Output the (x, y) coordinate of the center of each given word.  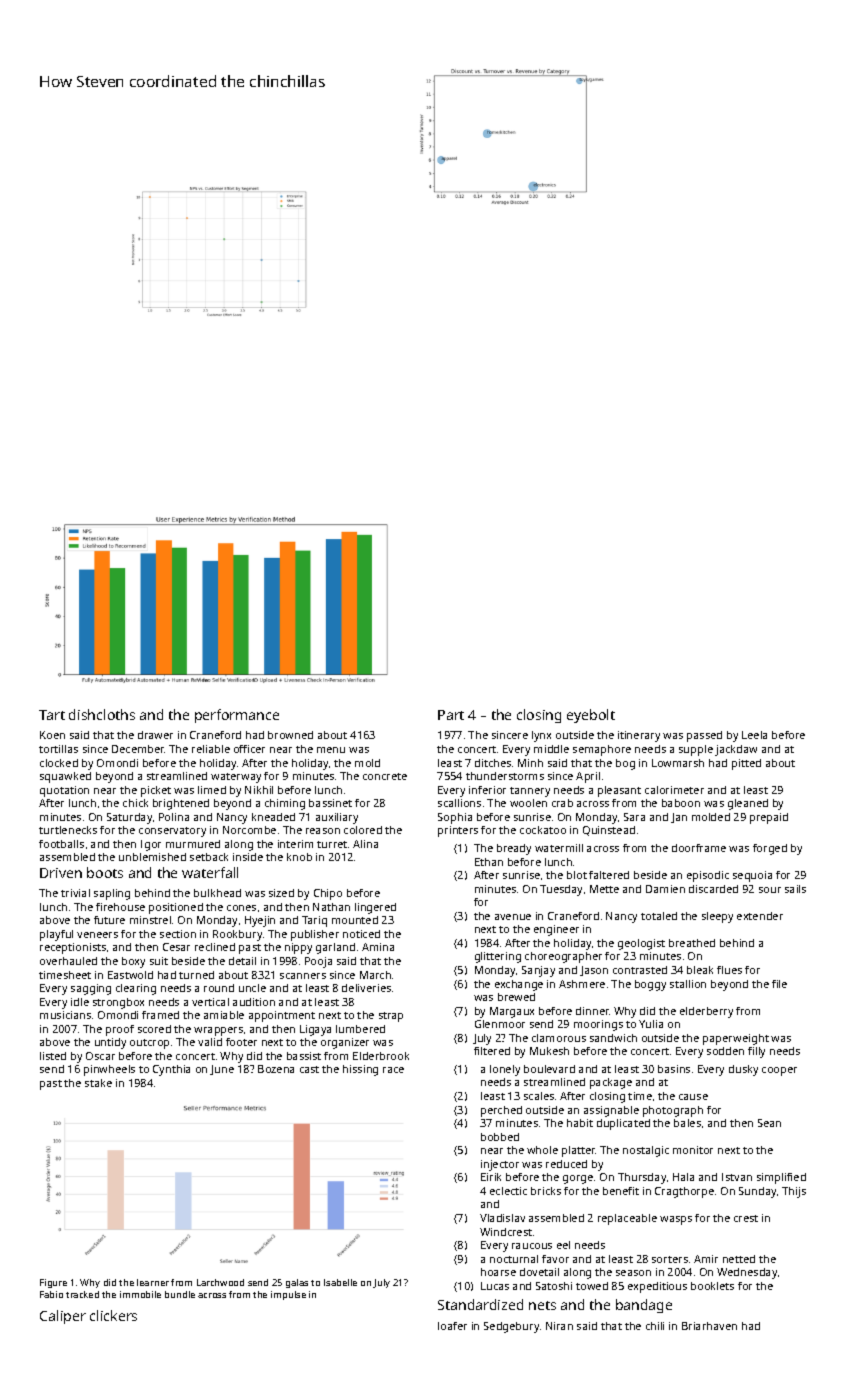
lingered (375, 908)
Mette (604, 889)
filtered (492, 1051)
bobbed (500, 1137)
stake (98, 1083)
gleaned (748, 804)
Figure (53, 1283)
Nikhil (259, 790)
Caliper (63, 1317)
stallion (688, 984)
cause (693, 1097)
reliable (211, 749)
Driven (61, 873)
